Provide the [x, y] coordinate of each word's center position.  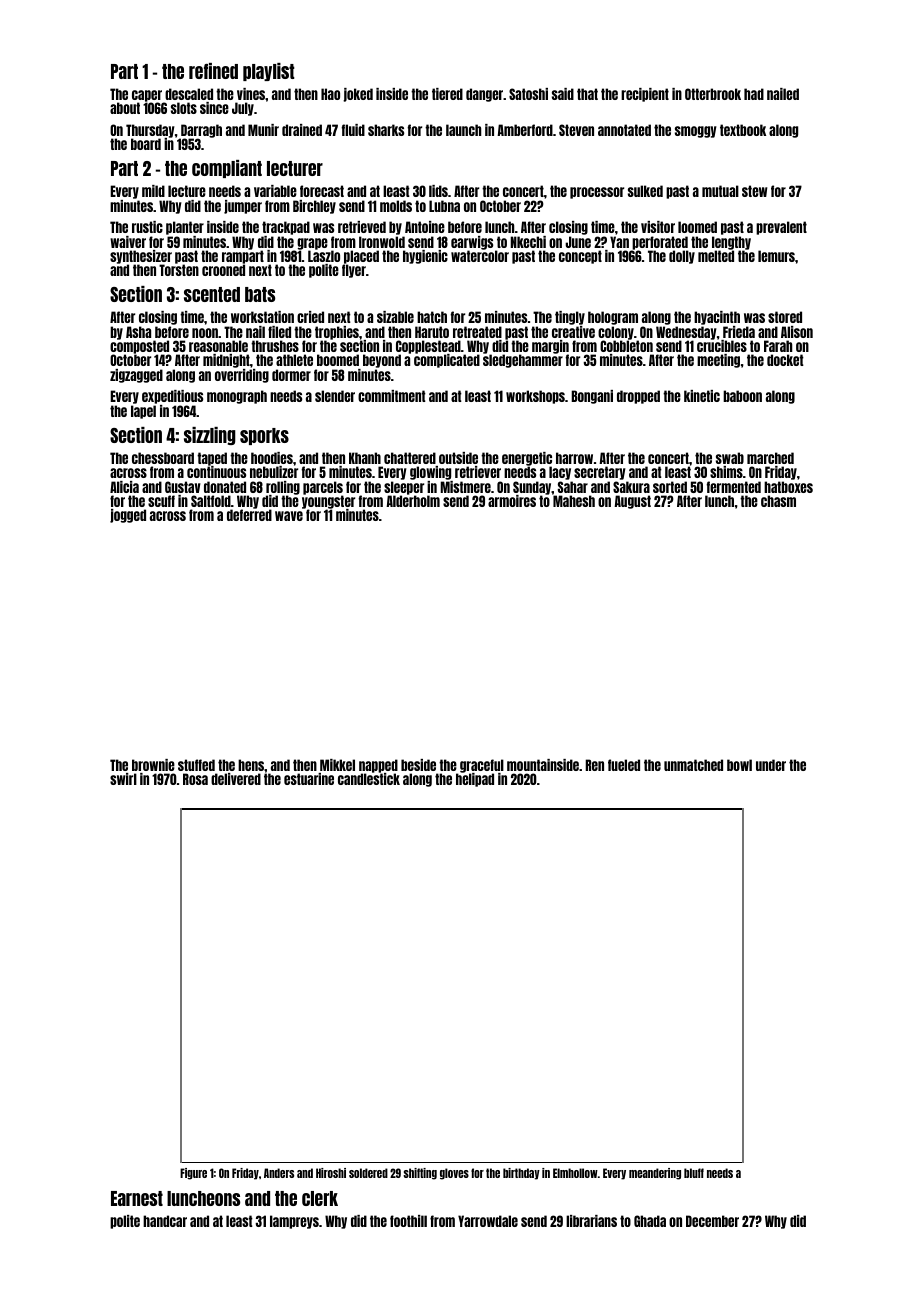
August [632, 502]
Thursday [150, 131]
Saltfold [211, 501]
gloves [454, 1174]
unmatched [693, 765]
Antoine [425, 227]
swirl [123, 779]
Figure [193, 1174]
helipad [475, 780]
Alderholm [413, 501]
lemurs [776, 256]
